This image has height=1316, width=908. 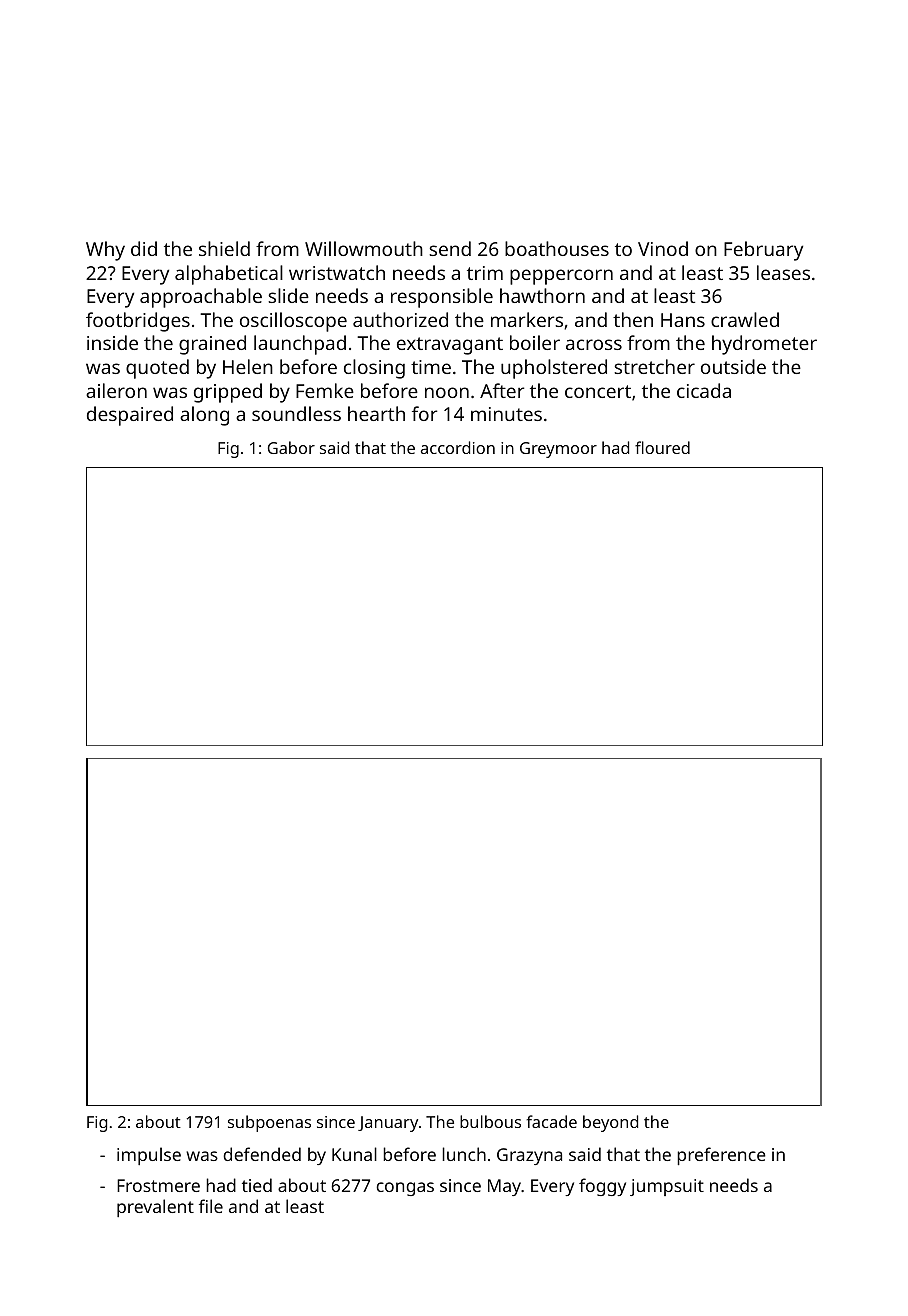 I want to click on shield, so click(x=224, y=248).
